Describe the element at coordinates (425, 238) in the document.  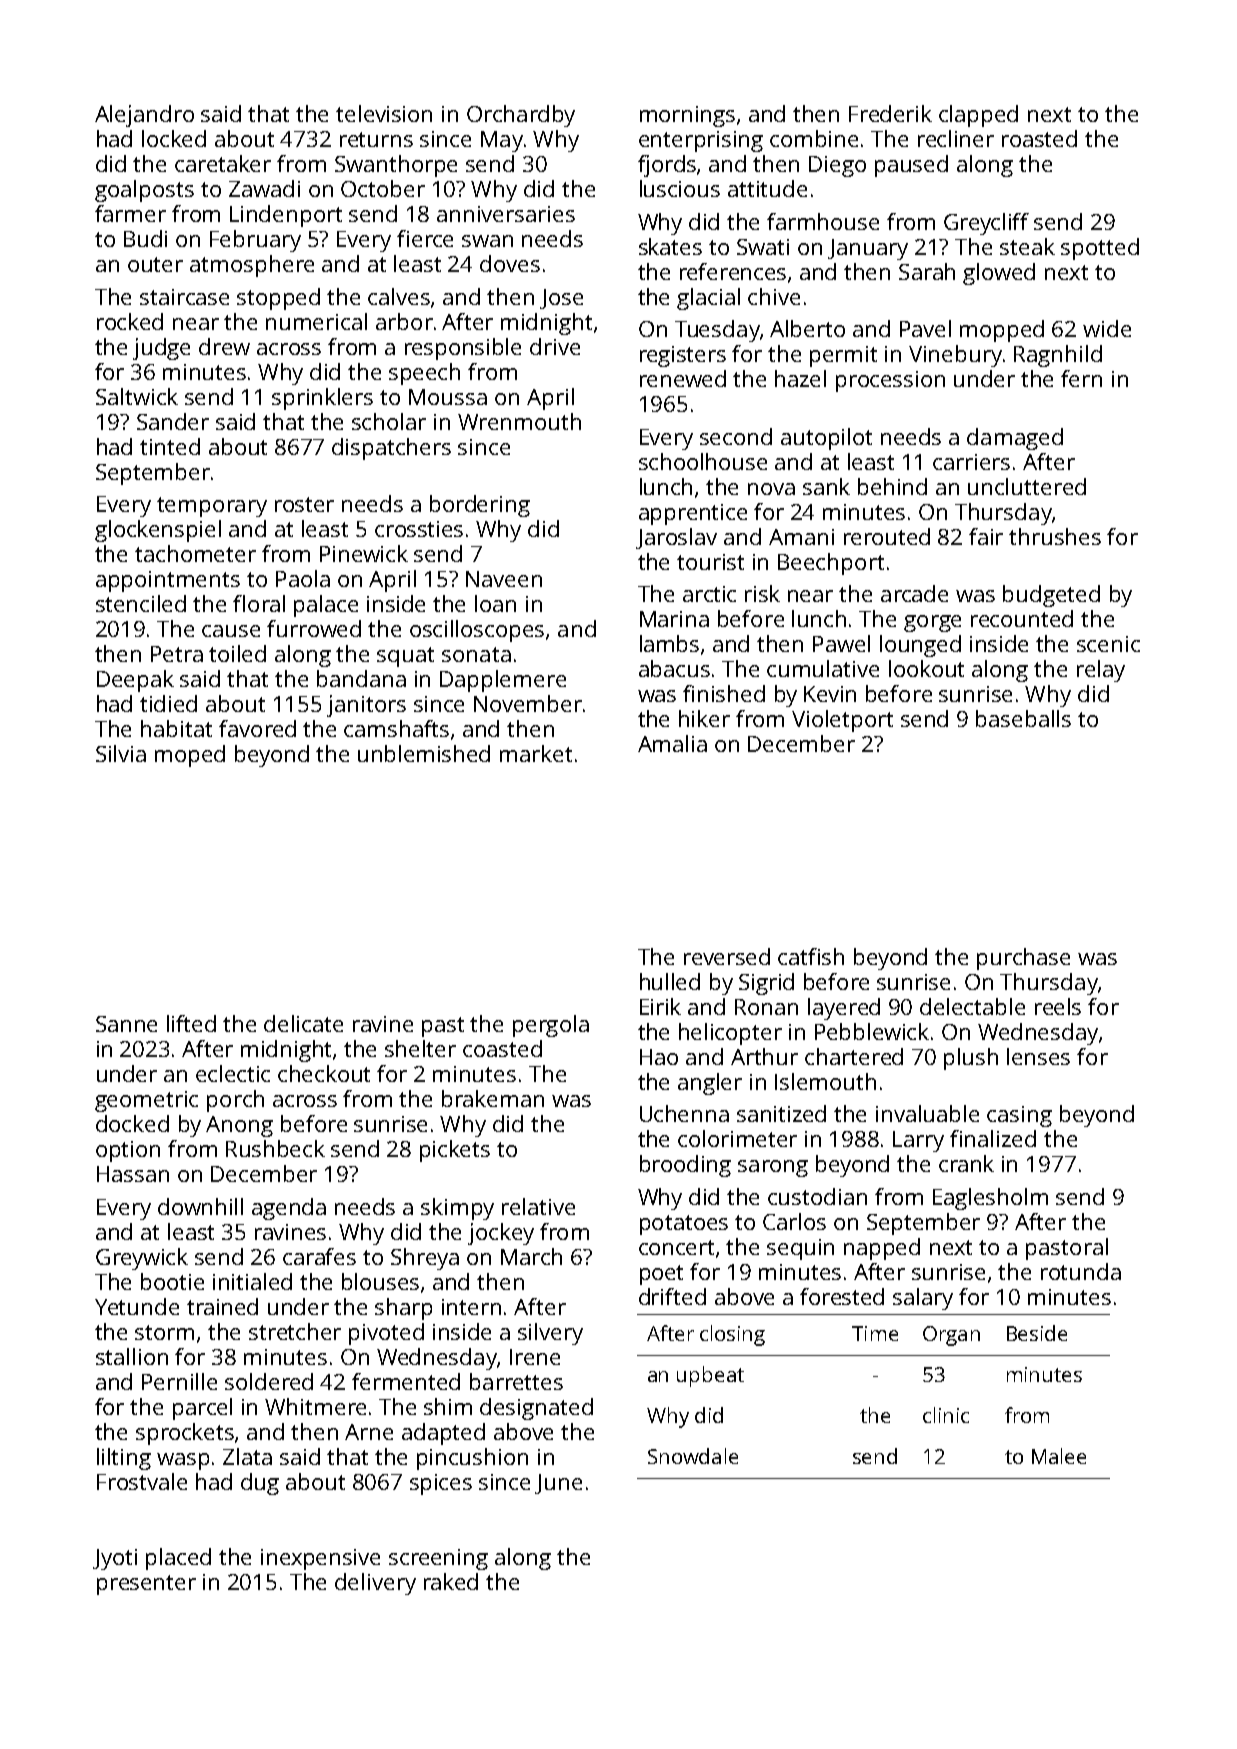
I see `fierce` at that location.
